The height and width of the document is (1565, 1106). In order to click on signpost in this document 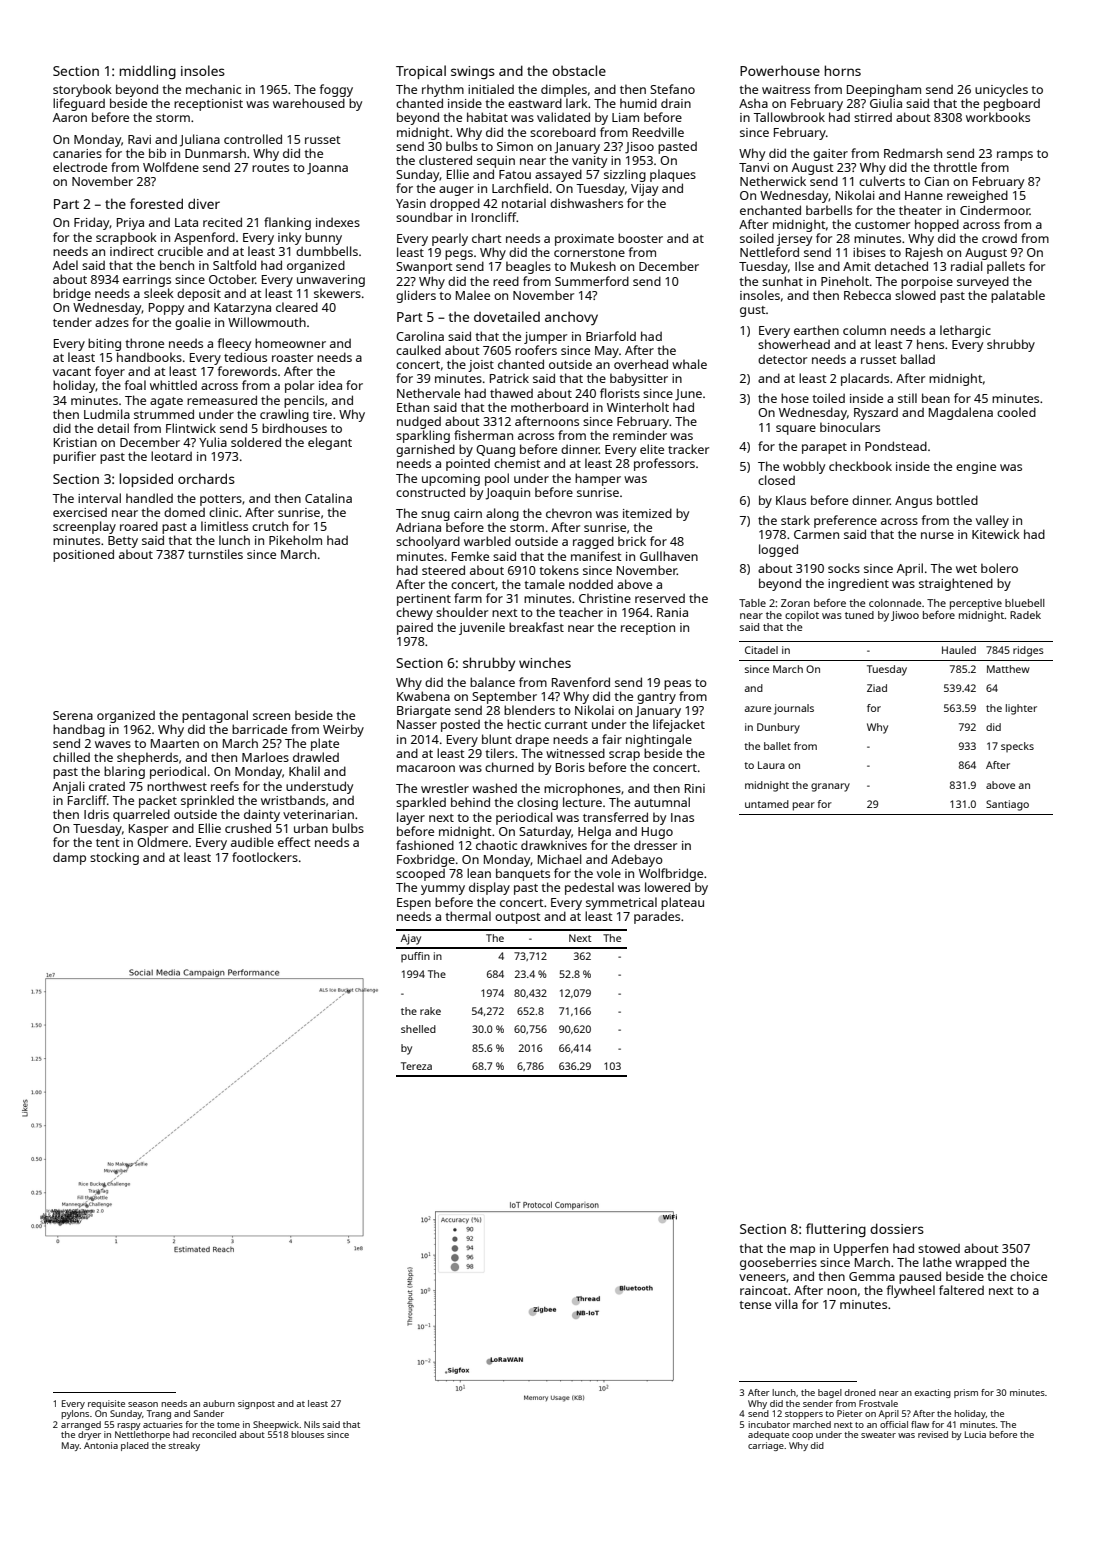, I will do `click(256, 1404)`.
